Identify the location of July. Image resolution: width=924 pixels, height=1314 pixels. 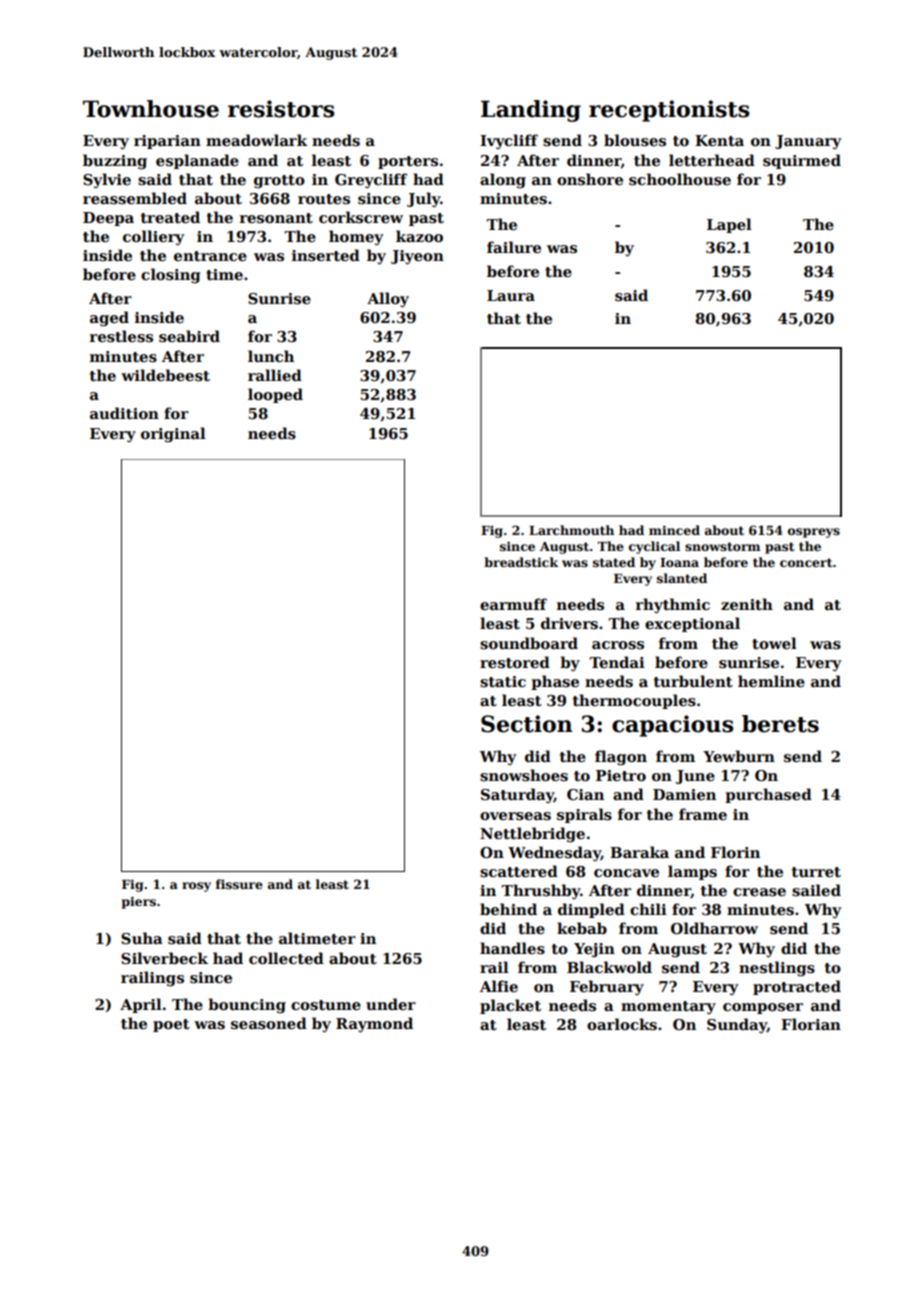
(423, 199).
